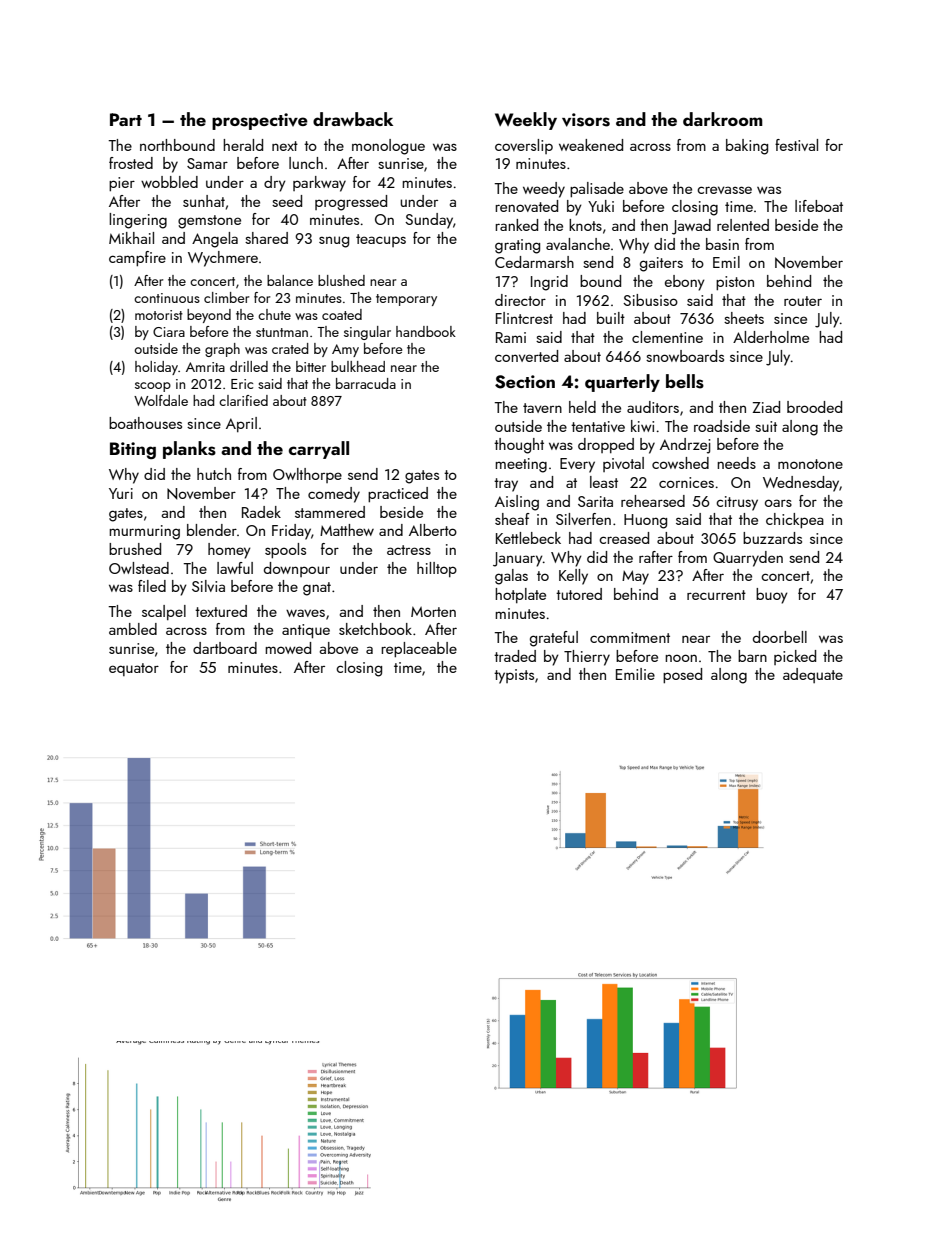  Describe the element at coordinates (153, 387) in the screenshot. I see `scoop` at that location.
